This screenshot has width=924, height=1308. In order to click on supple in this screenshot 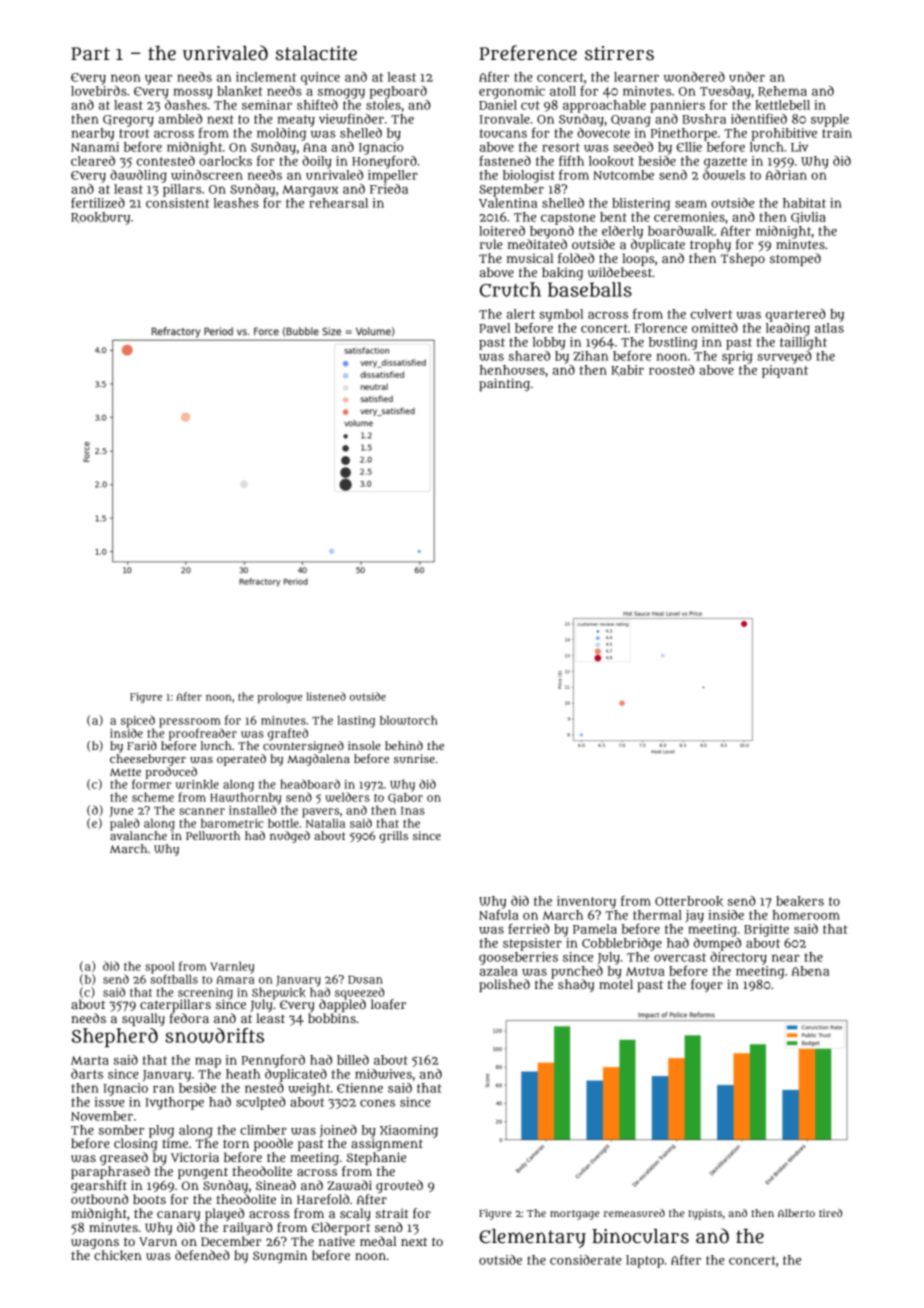, I will do `click(830, 120)`.
